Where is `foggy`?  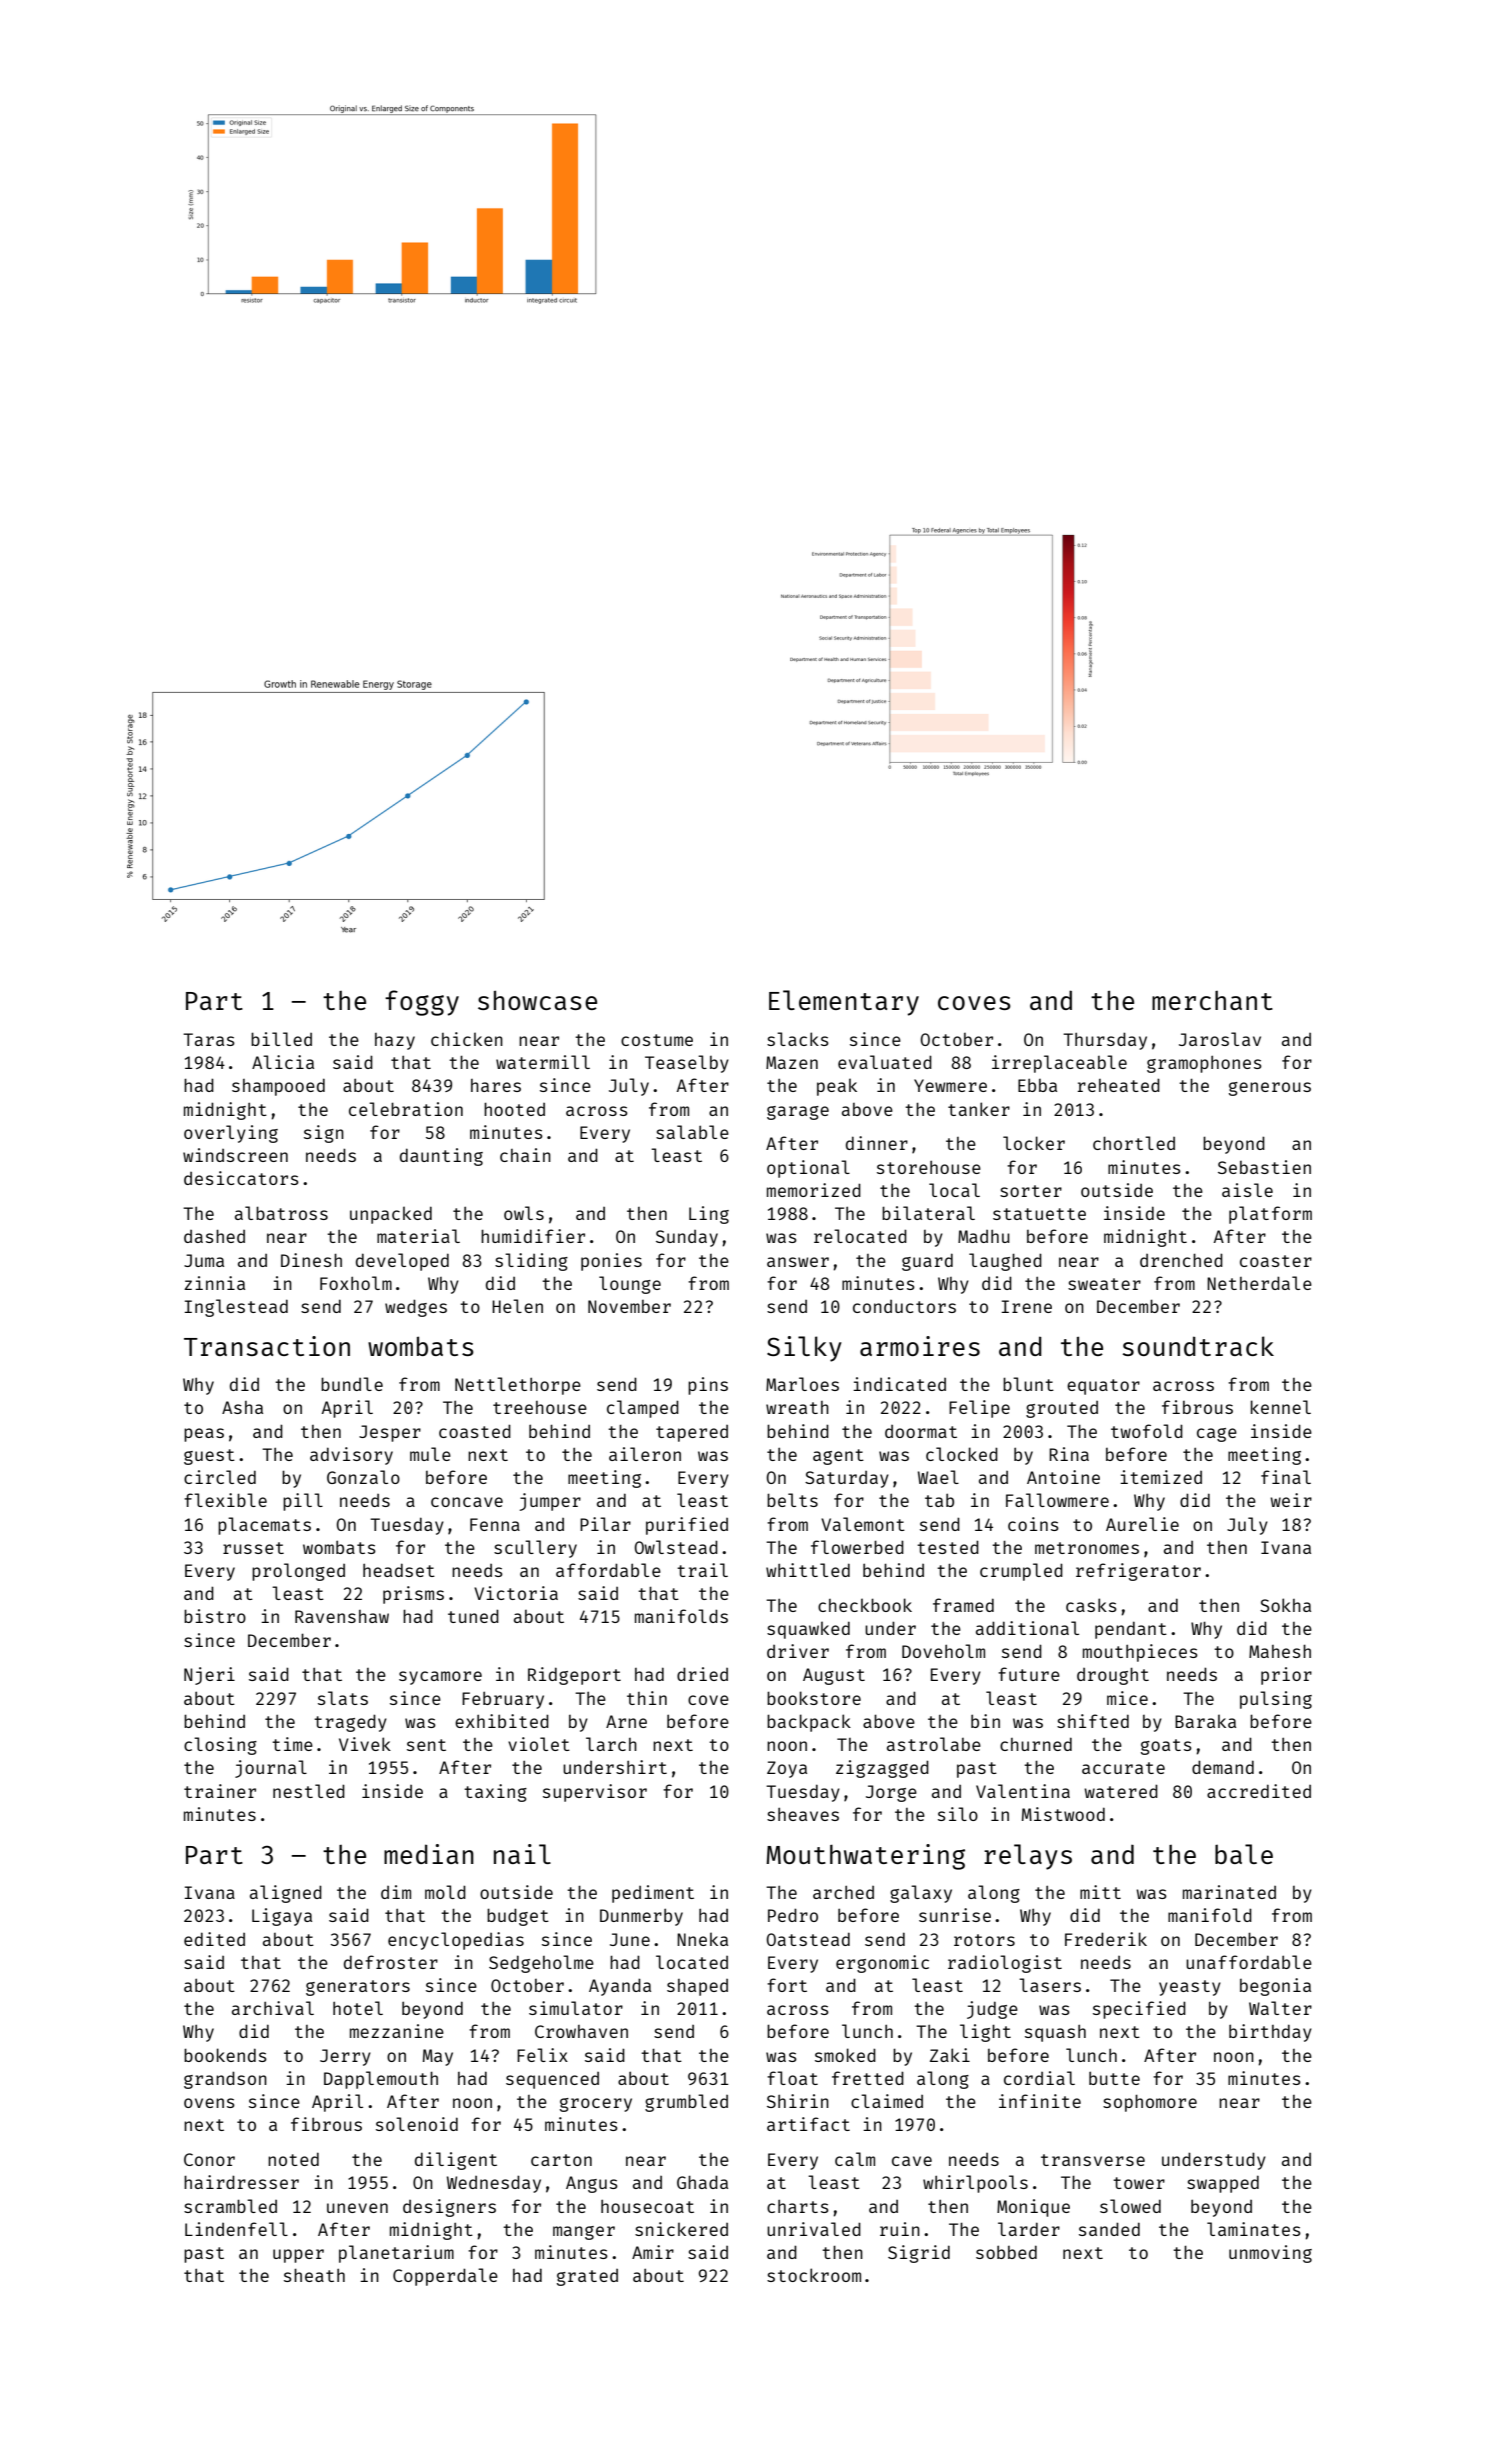
foggy is located at coordinates (422, 1003).
